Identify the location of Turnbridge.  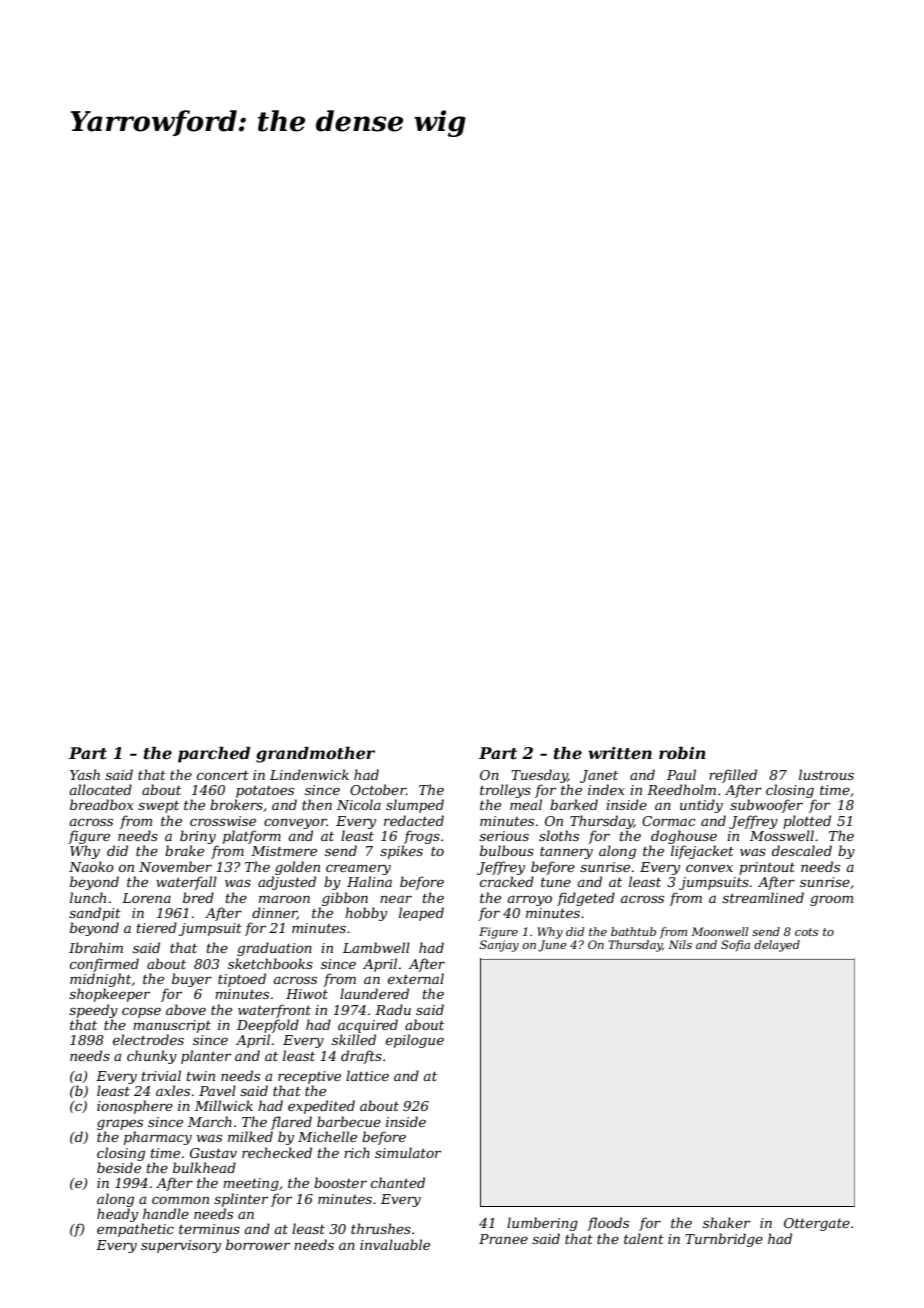
(724, 1240).
